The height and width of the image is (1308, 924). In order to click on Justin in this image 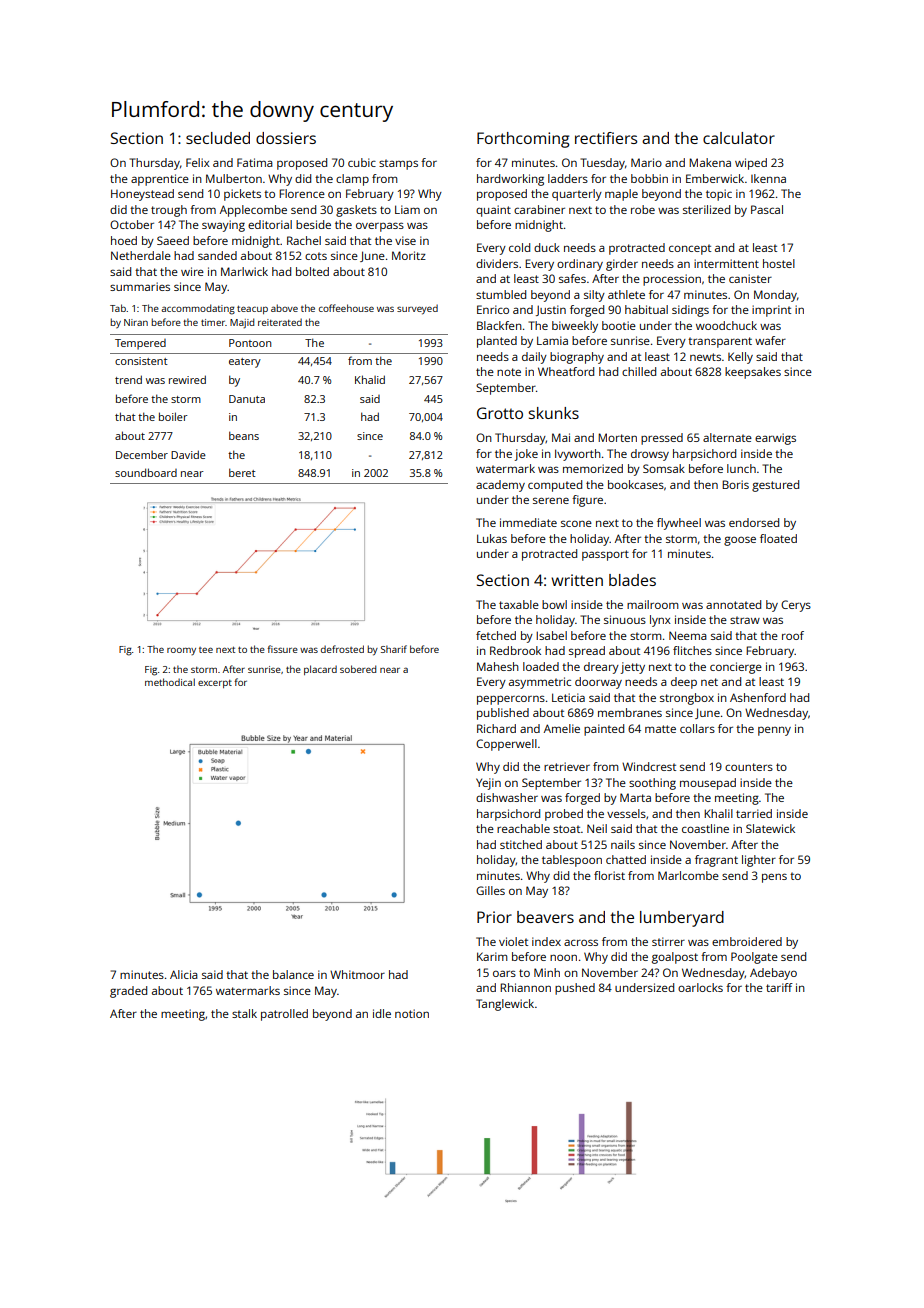, I will do `click(551, 310)`.
